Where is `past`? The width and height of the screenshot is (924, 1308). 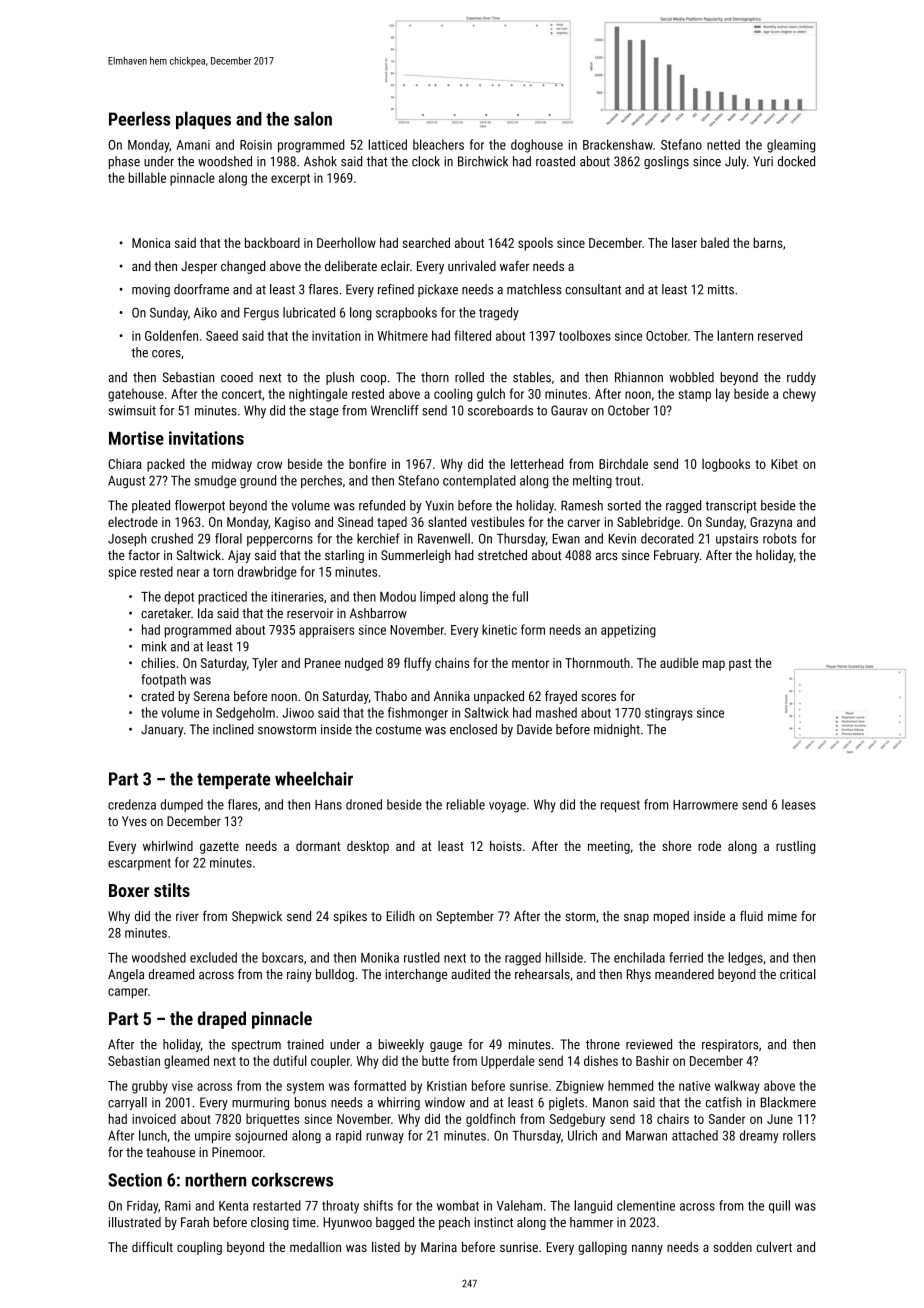
past is located at coordinates (740, 665).
